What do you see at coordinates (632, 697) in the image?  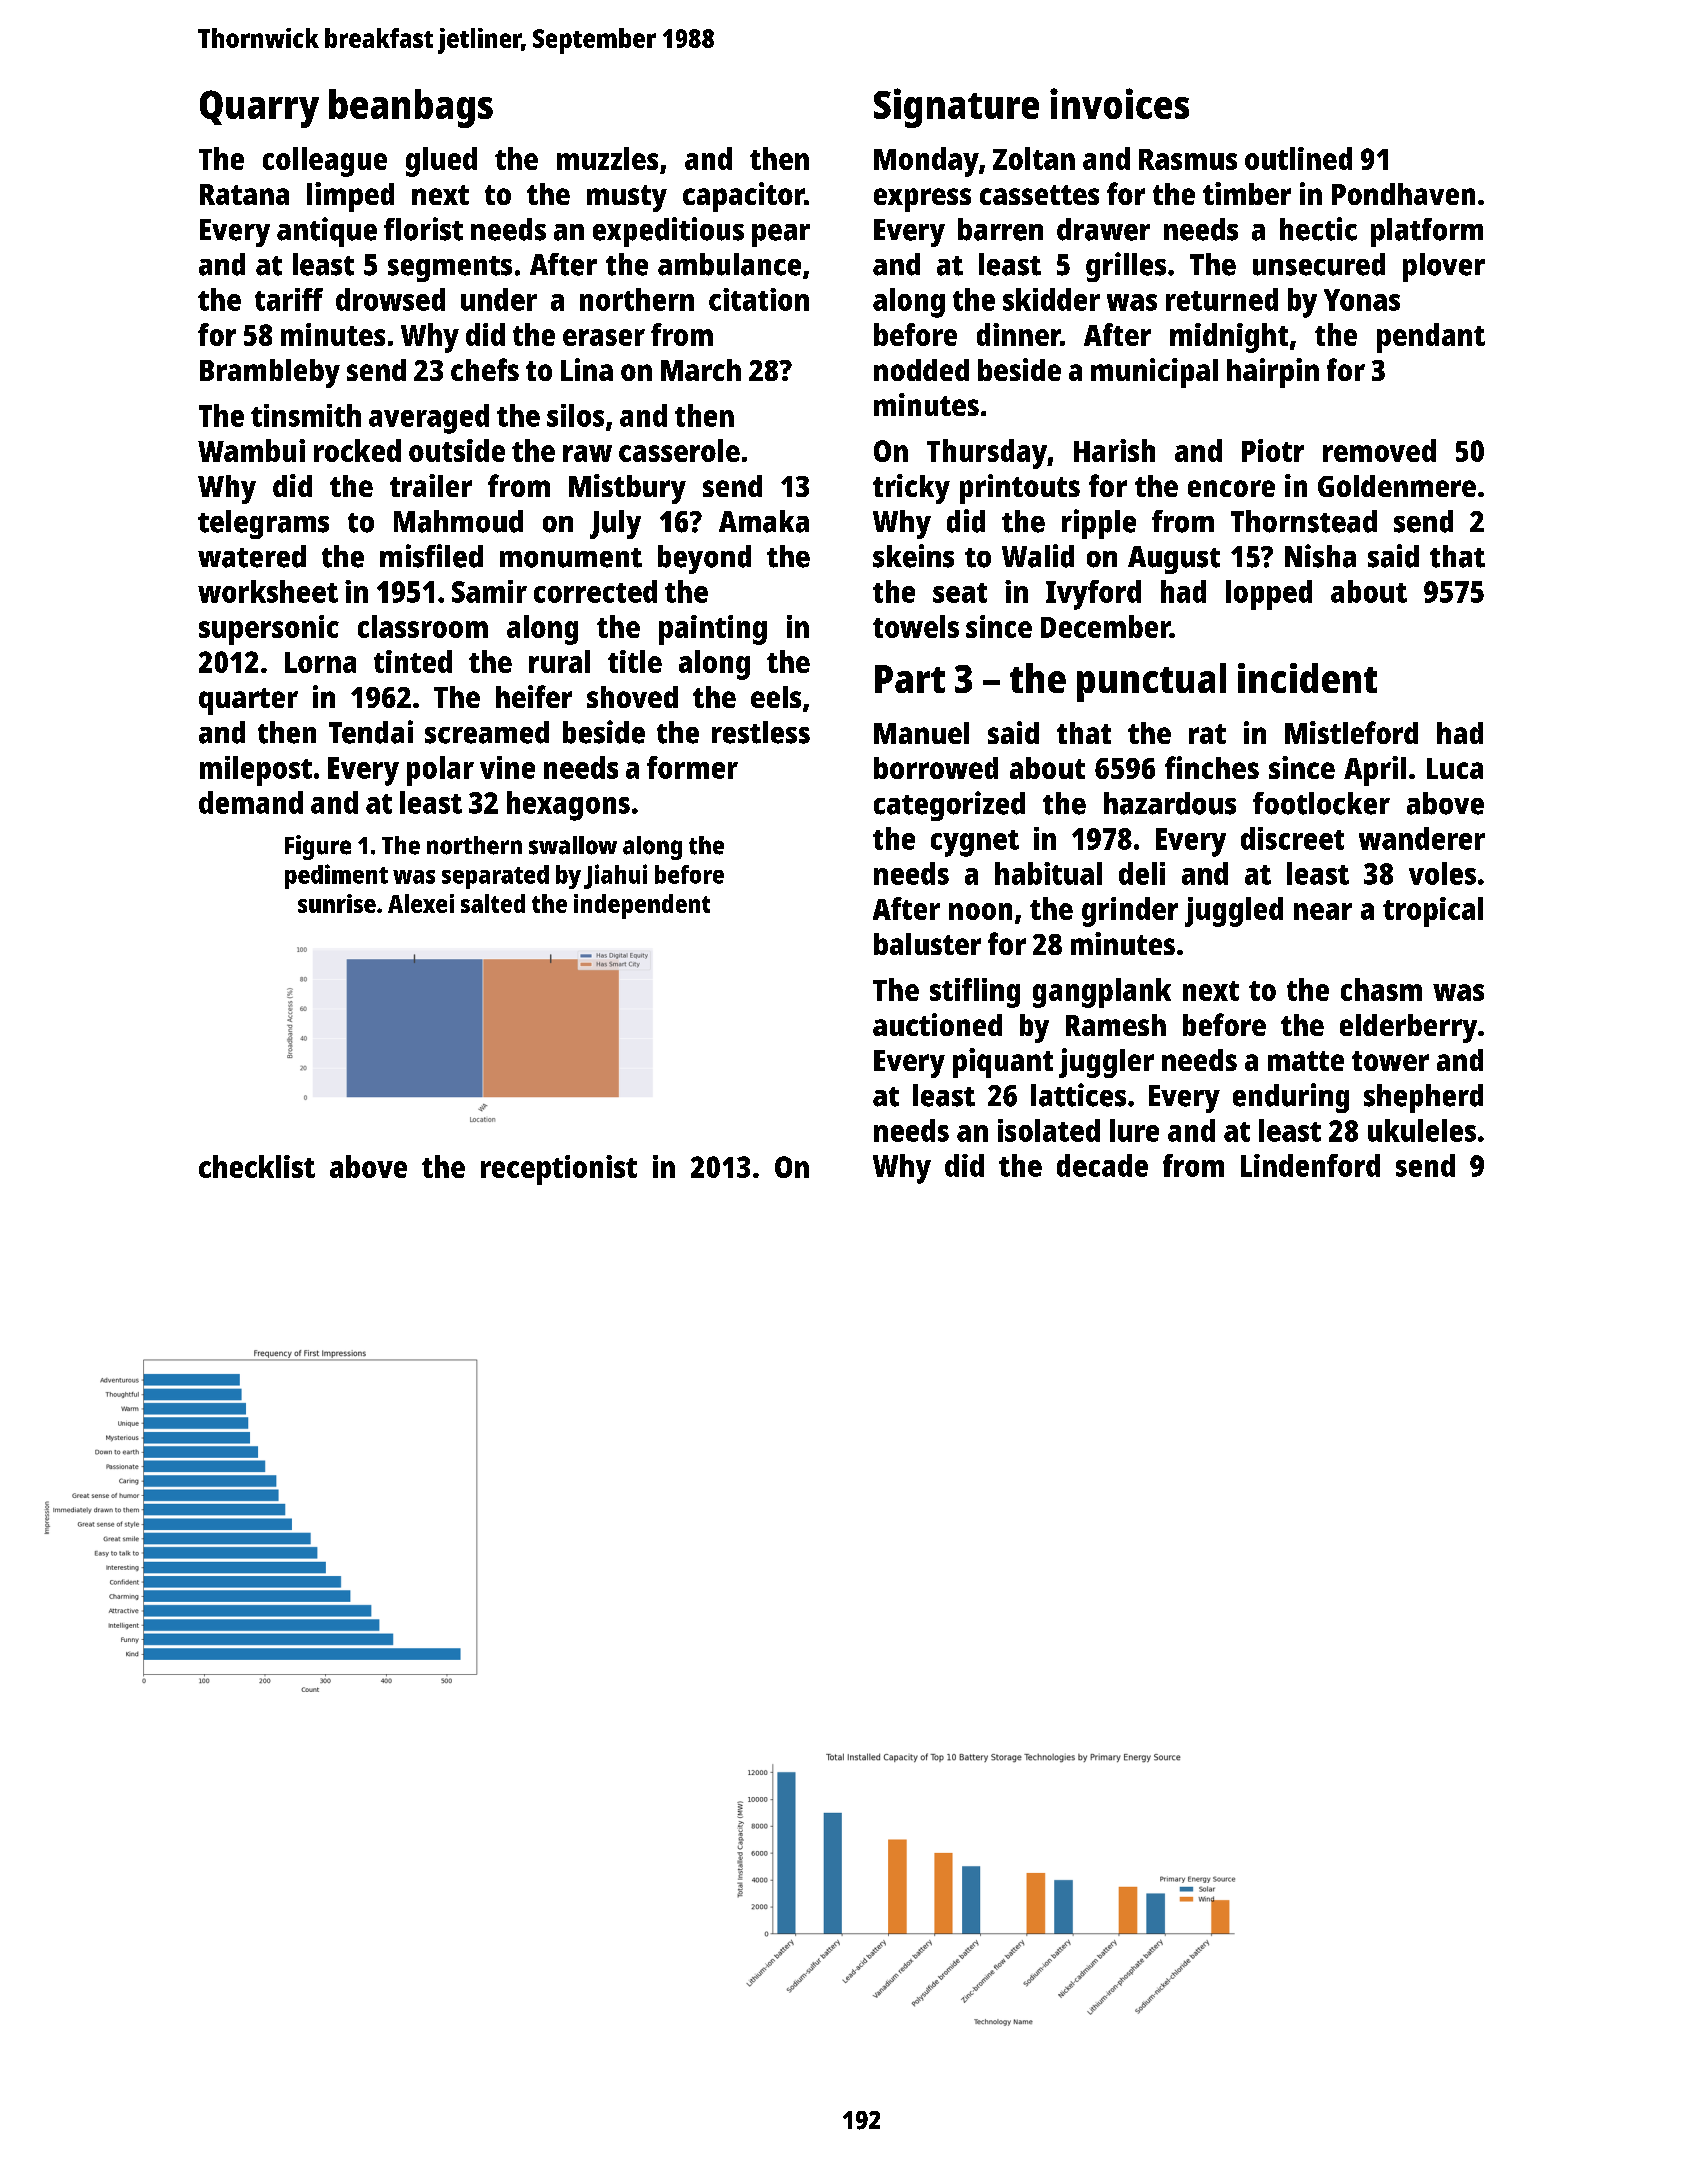 I see `shoved` at bounding box center [632, 697].
